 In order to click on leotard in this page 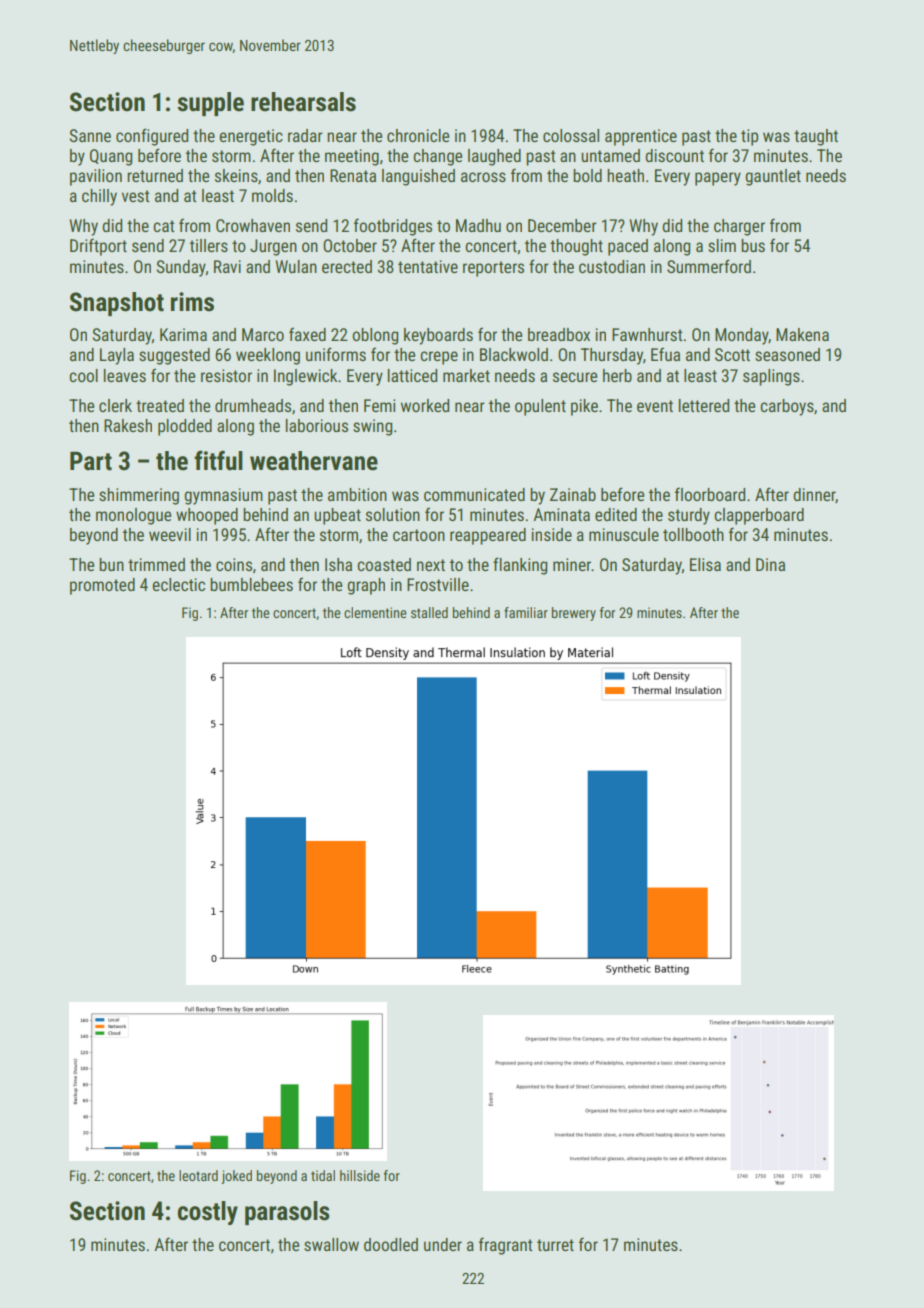, I will do `click(198, 1175)`.
